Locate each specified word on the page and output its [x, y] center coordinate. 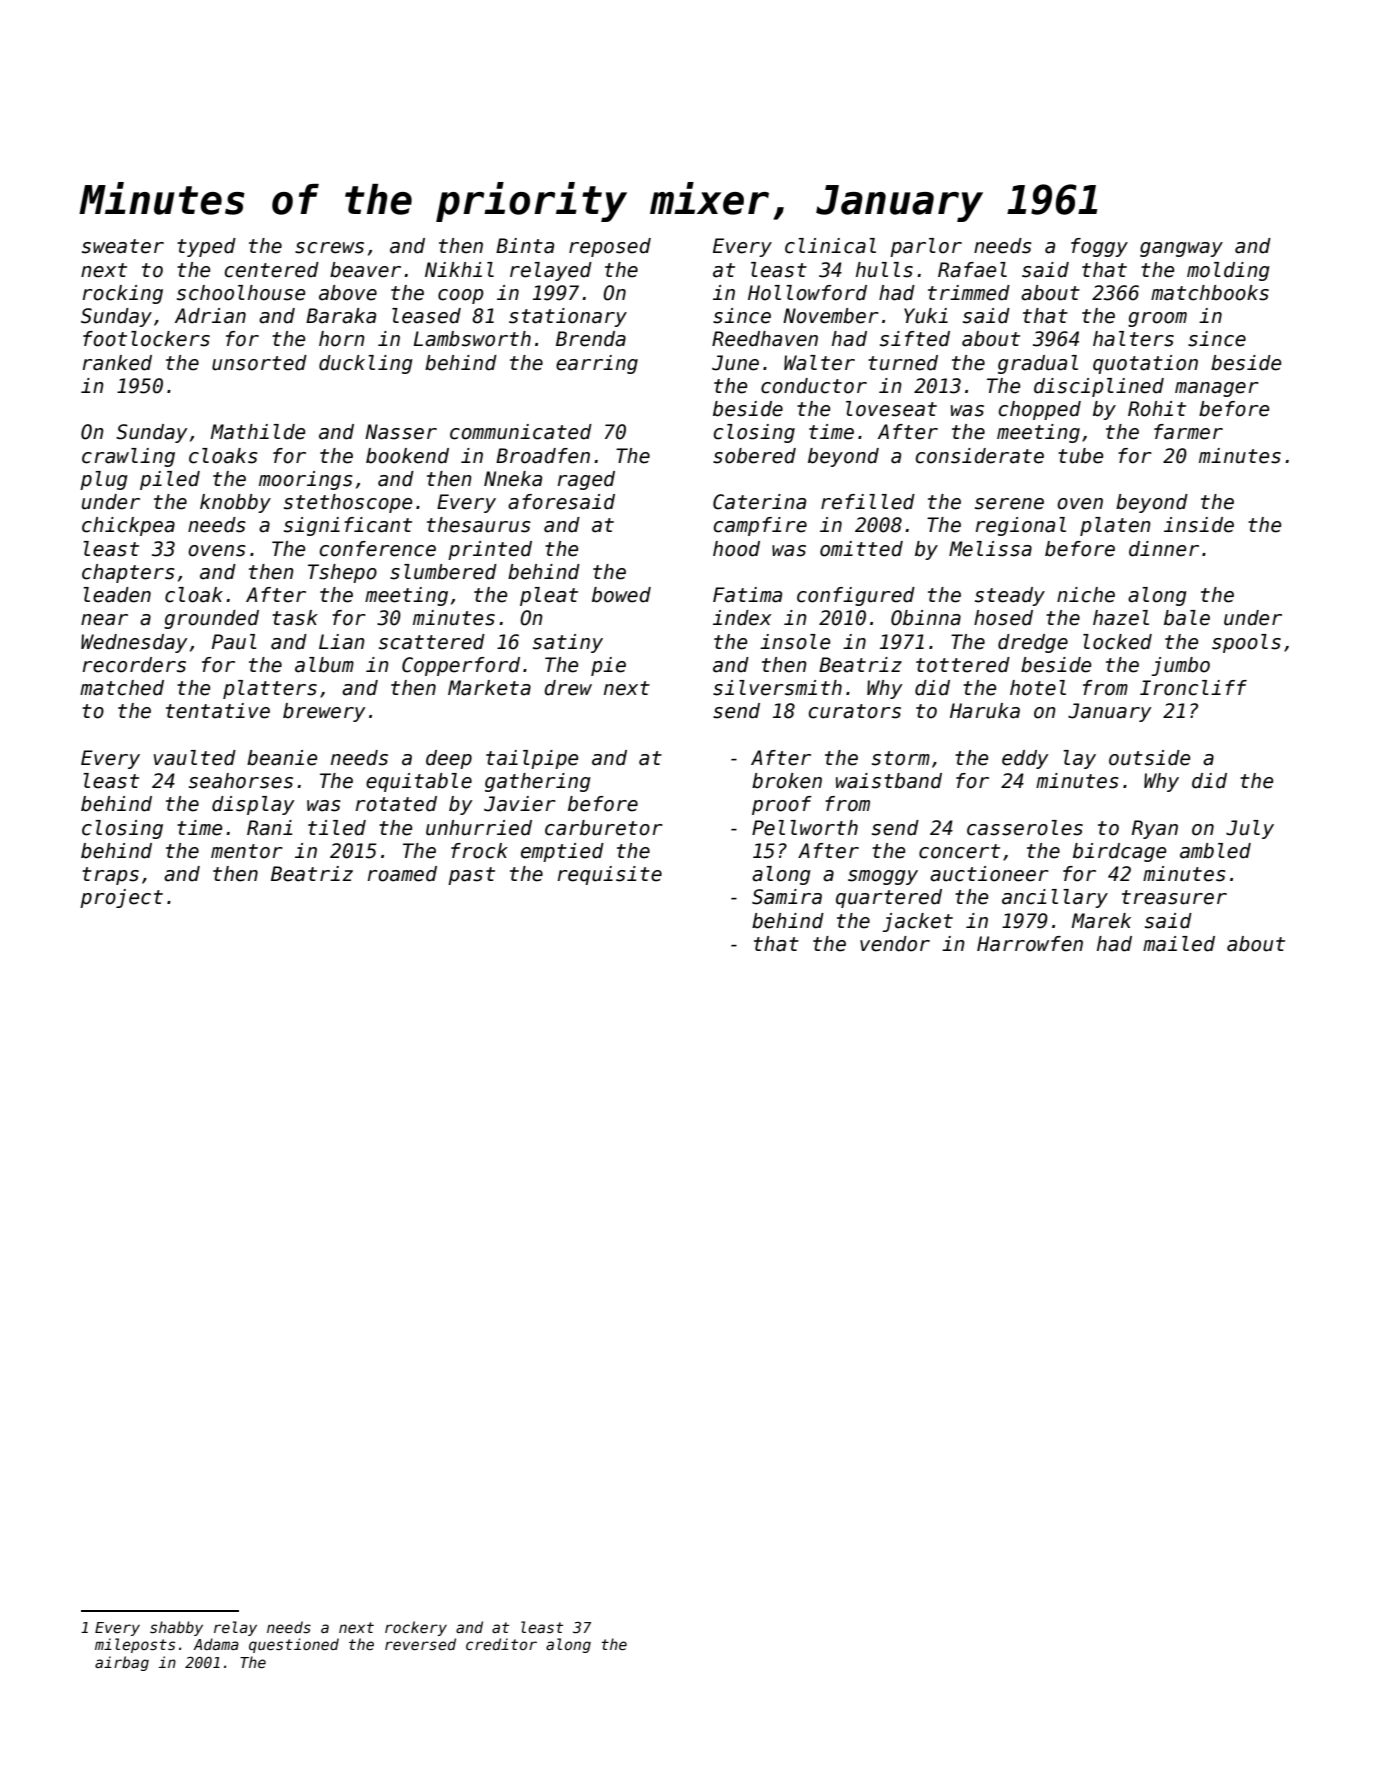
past [471, 876]
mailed [1179, 944]
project [121, 898]
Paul [234, 642]
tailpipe [532, 759]
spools [1246, 643]
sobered [754, 456]
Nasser [401, 432]
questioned [294, 1645]
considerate [980, 456]
